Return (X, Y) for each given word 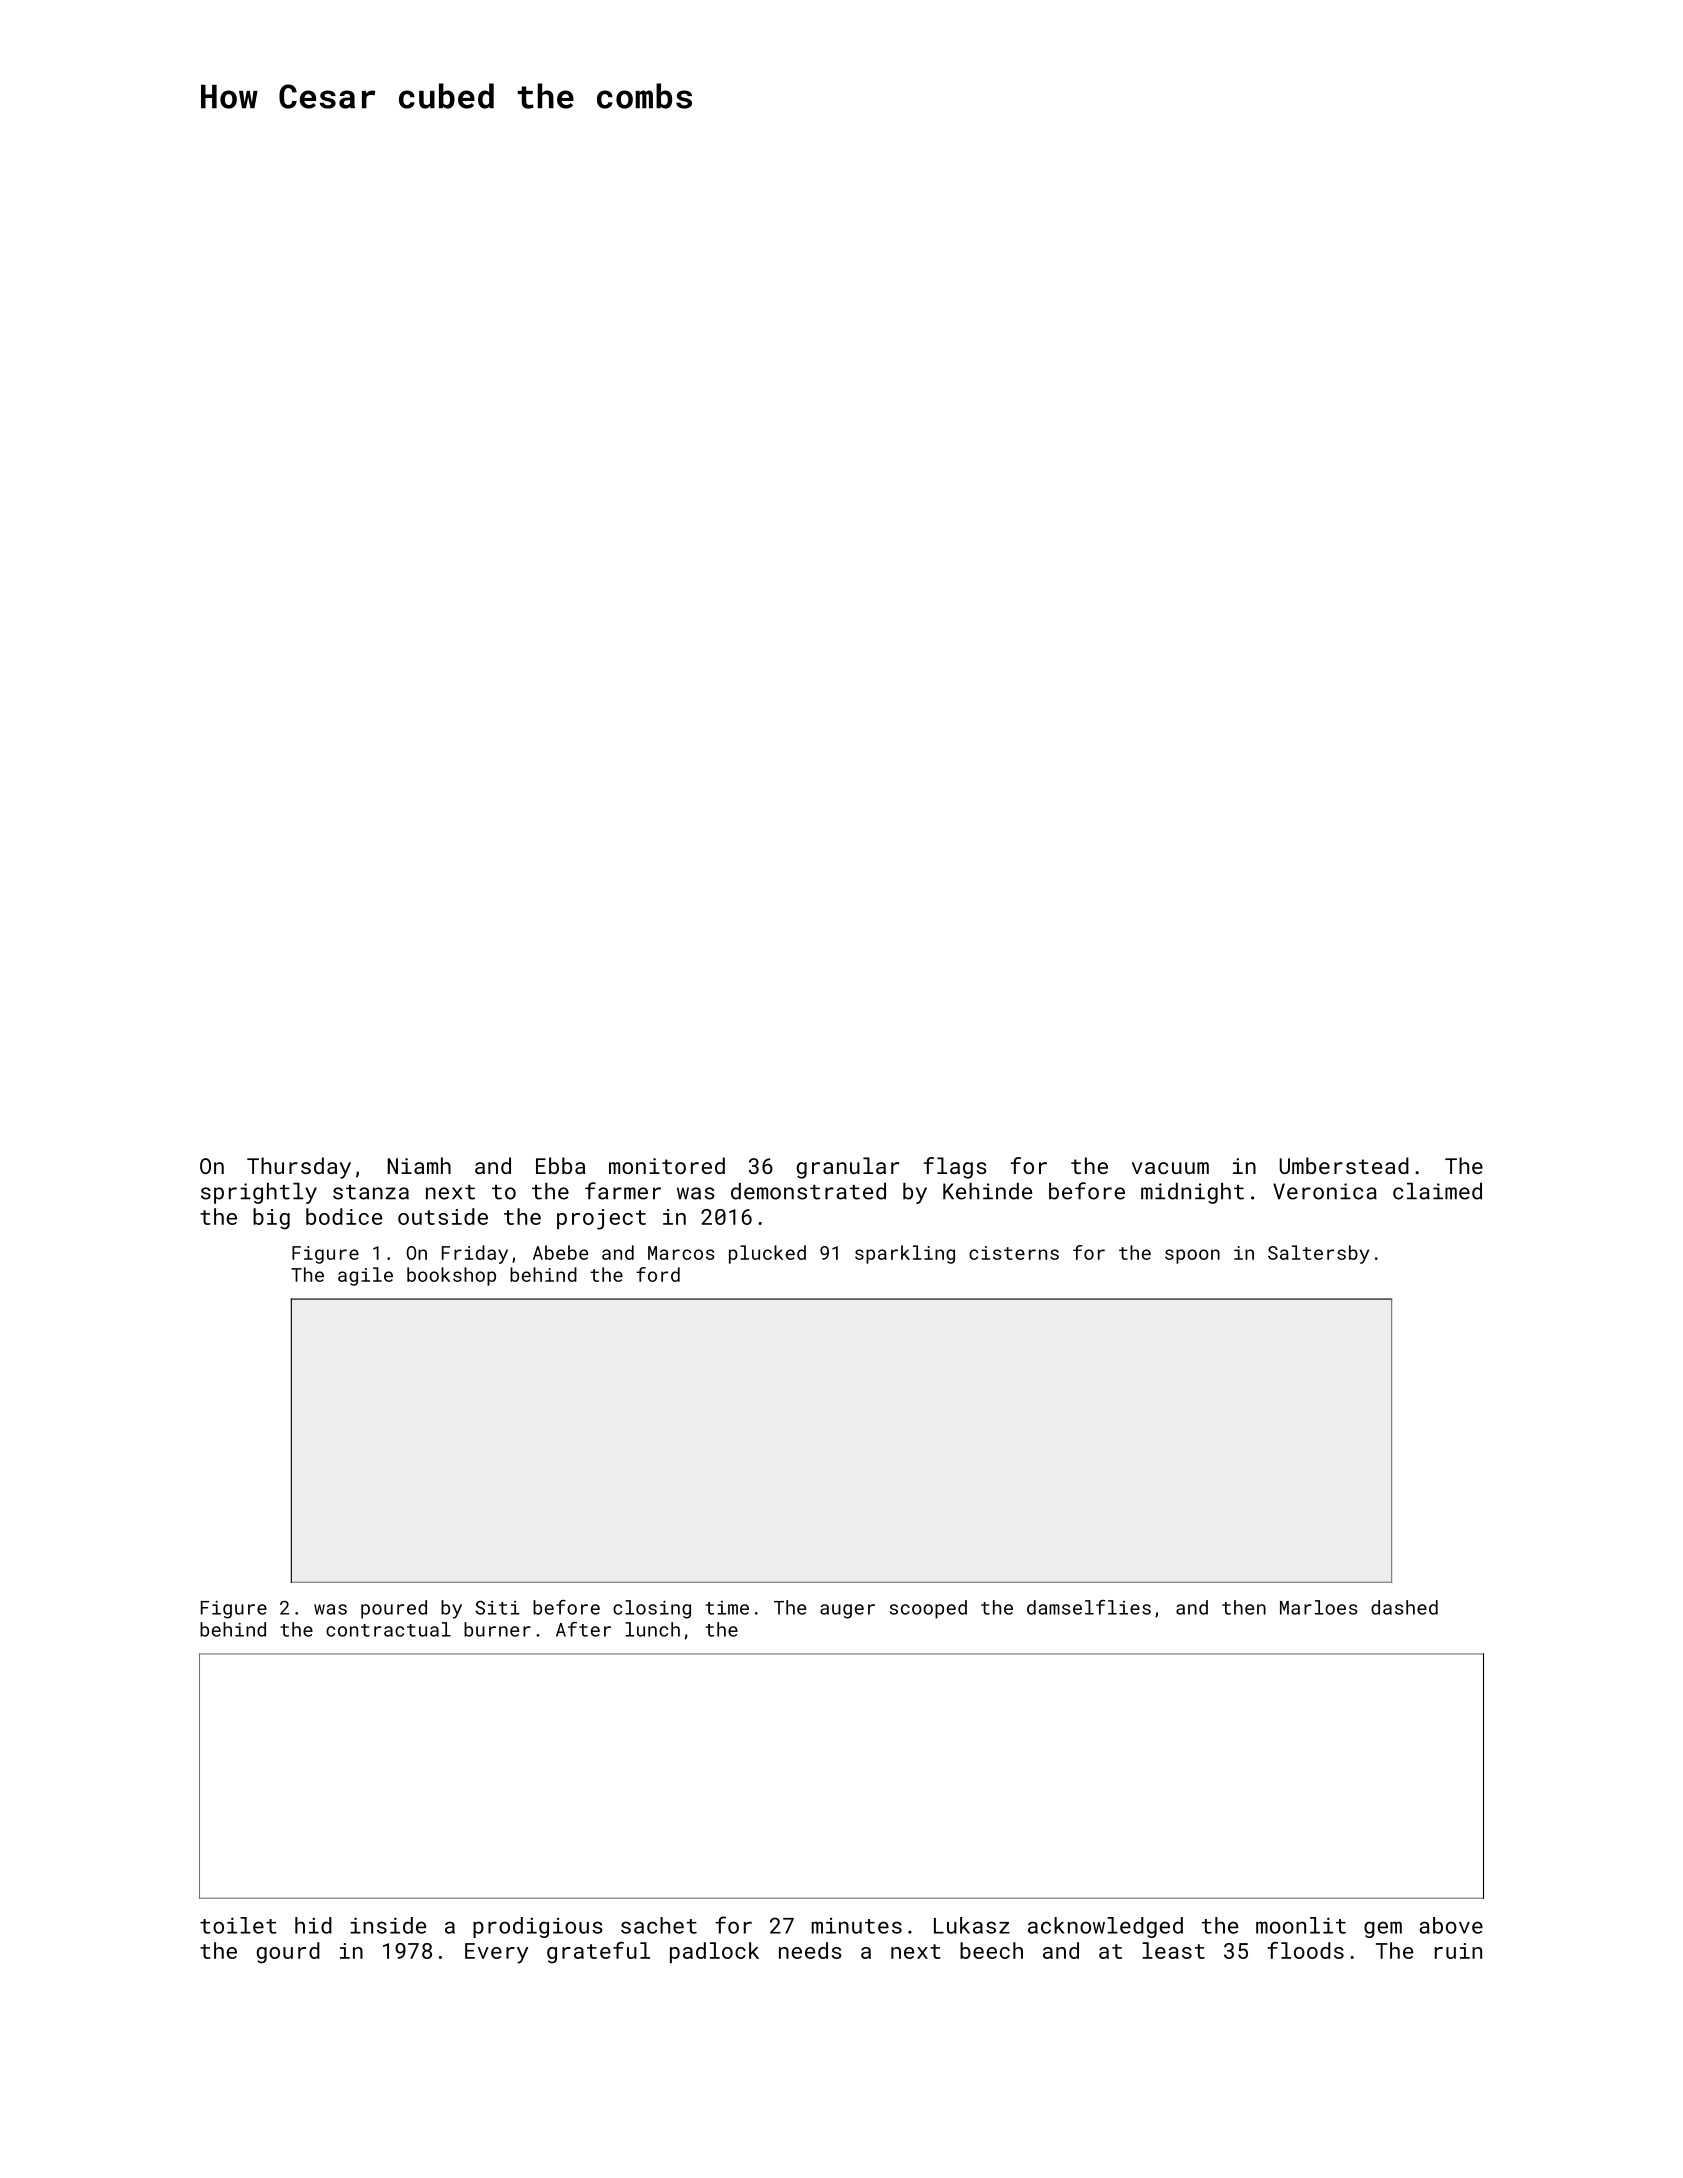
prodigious (538, 1927)
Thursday (299, 1168)
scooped (928, 1609)
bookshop (451, 1276)
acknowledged (1105, 1927)
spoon (1192, 1256)
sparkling (905, 1254)
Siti (498, 1607)
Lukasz (972, 1925)
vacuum (1170, 1168)
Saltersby (1318, 1254)
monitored (667, 1165)
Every (496, 1953)
